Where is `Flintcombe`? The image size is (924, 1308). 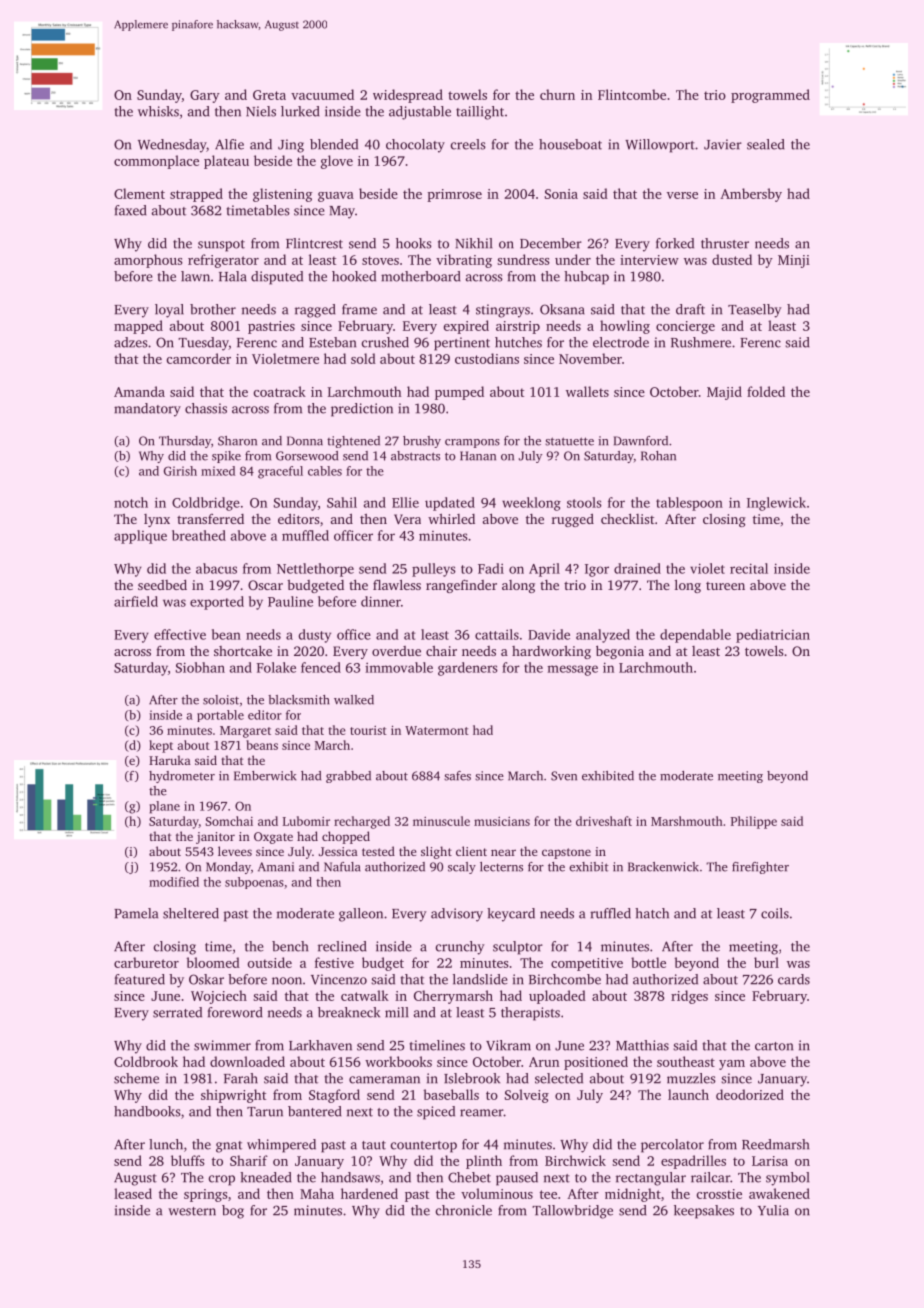 Flintcombe is located at coordinates (632, 94).
